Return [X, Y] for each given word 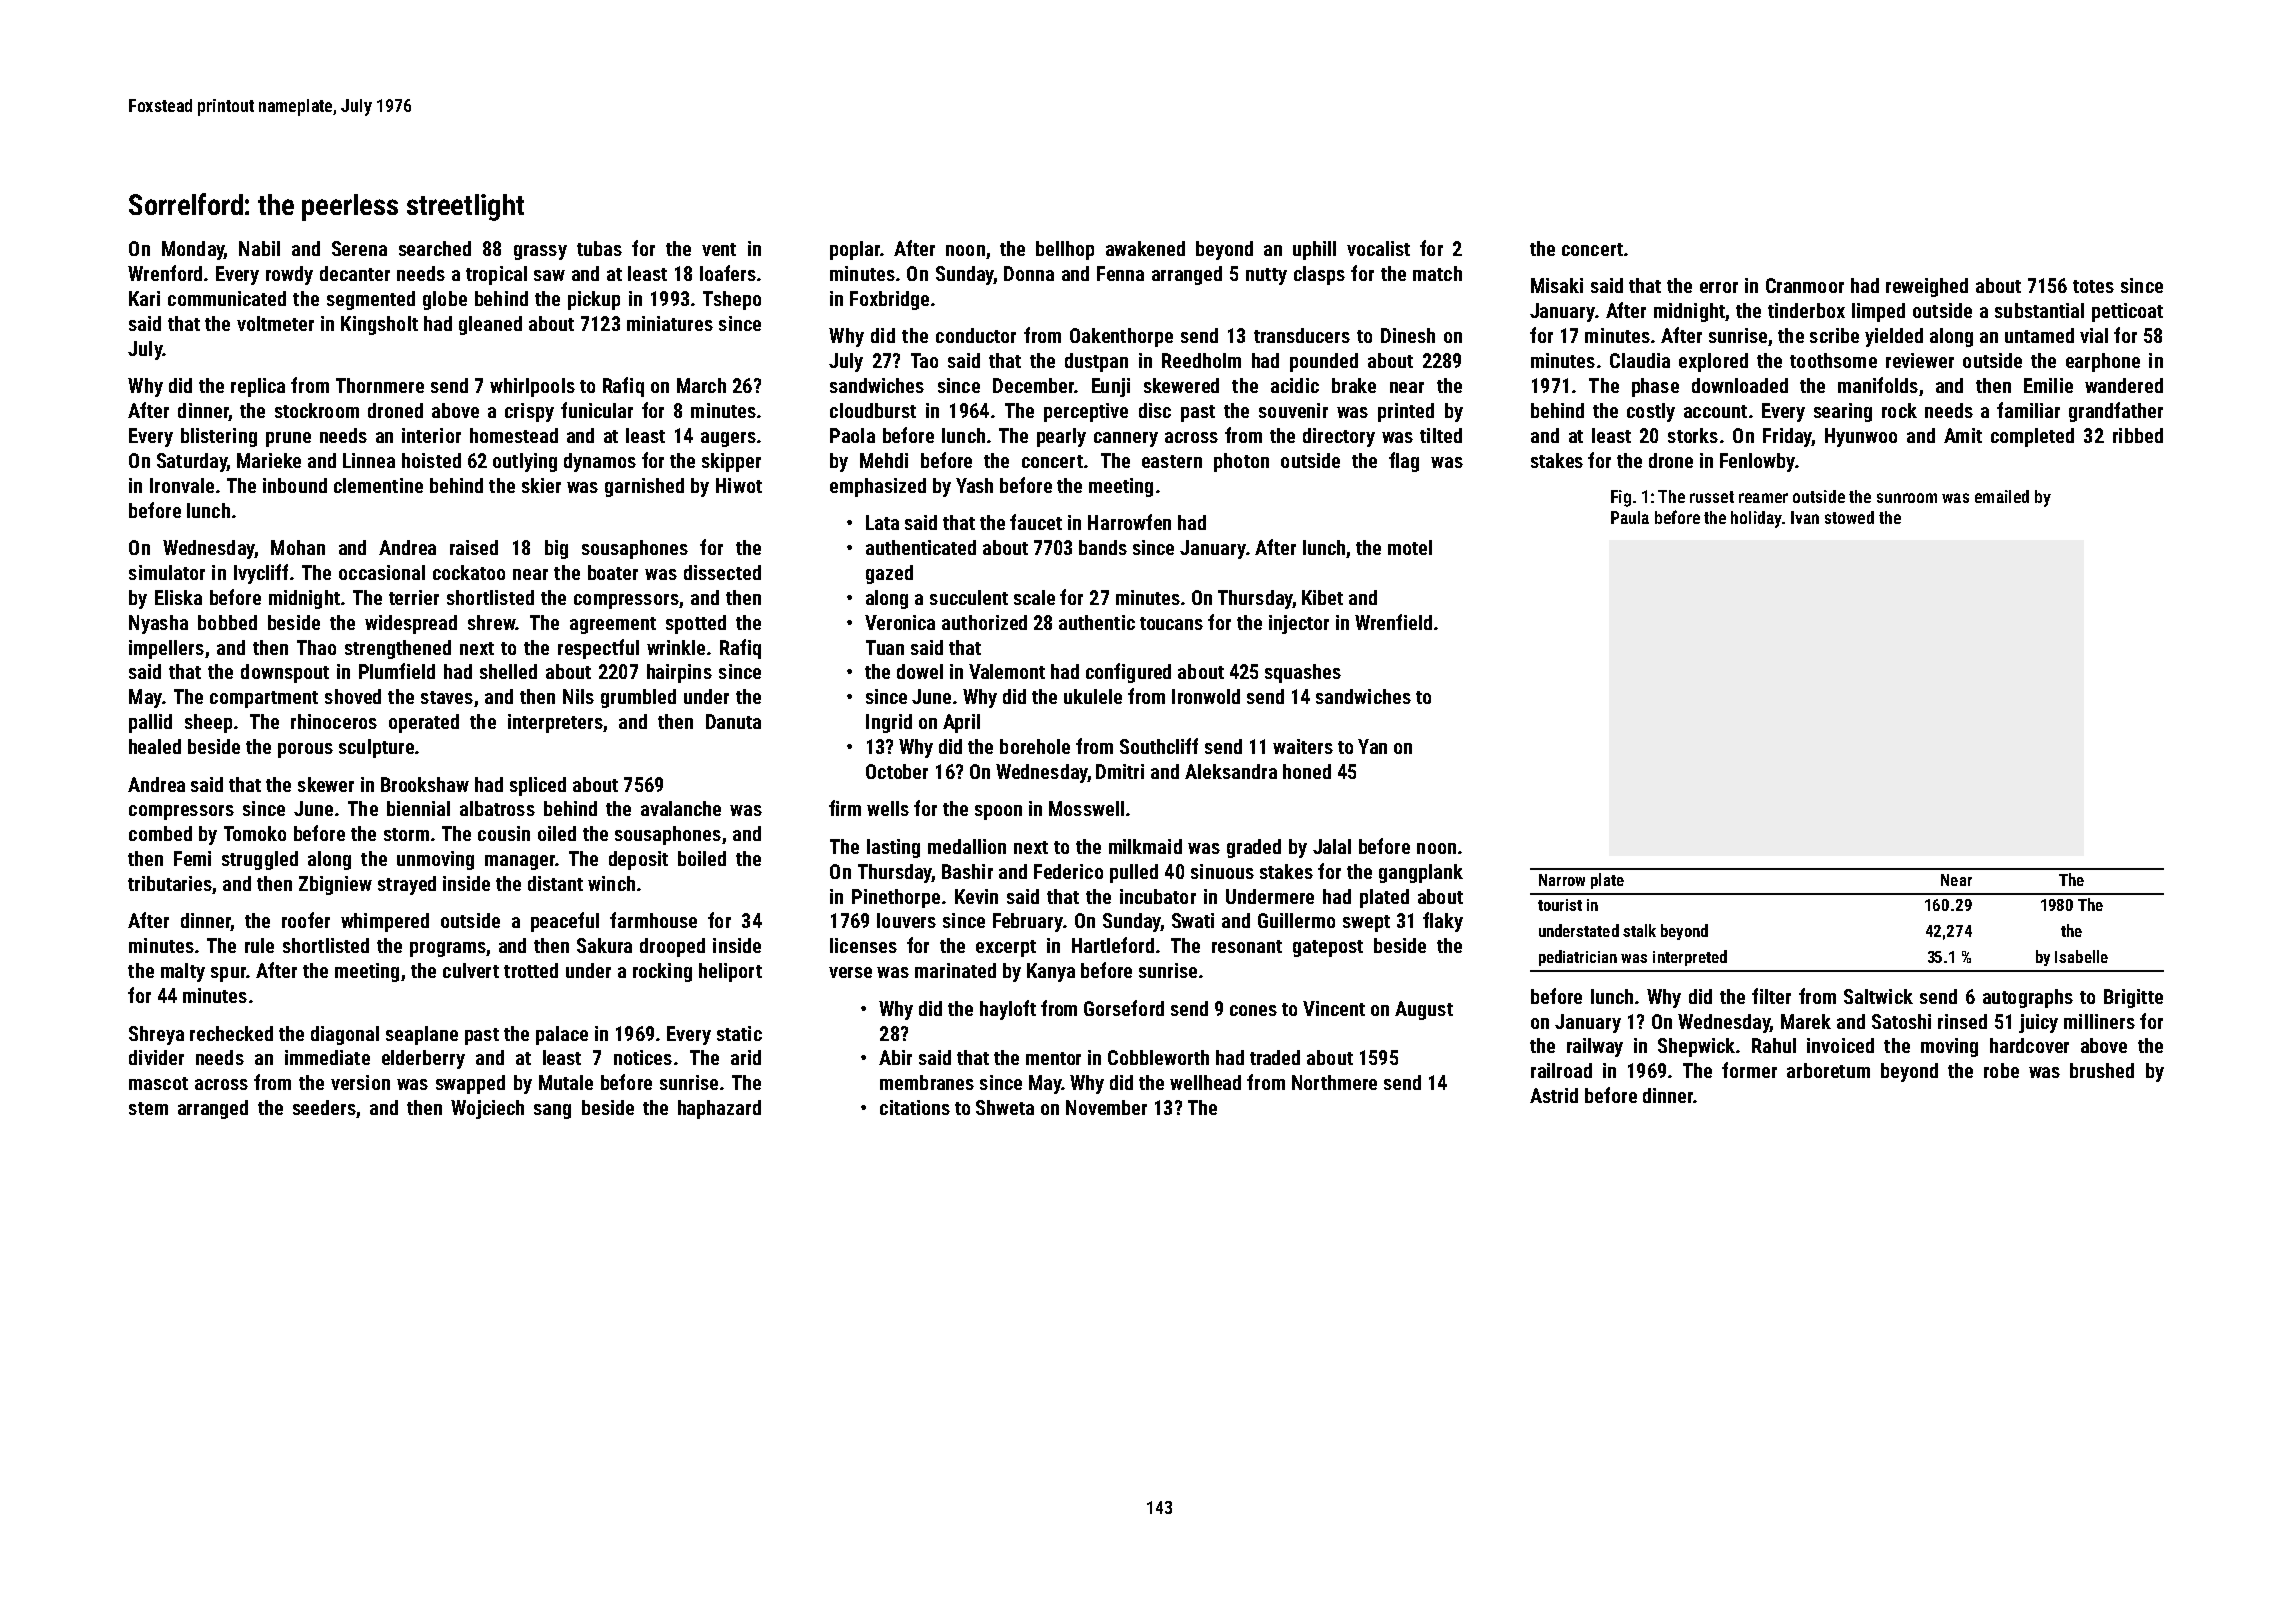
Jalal [1332, 846]
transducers [1302, 335]
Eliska [178, 597]
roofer [306, 920]
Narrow [1562, 880]
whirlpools [532, 387]
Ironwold [1206, 696]
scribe [1834, 335]
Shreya [156, 1035]
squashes [1303, 673]
